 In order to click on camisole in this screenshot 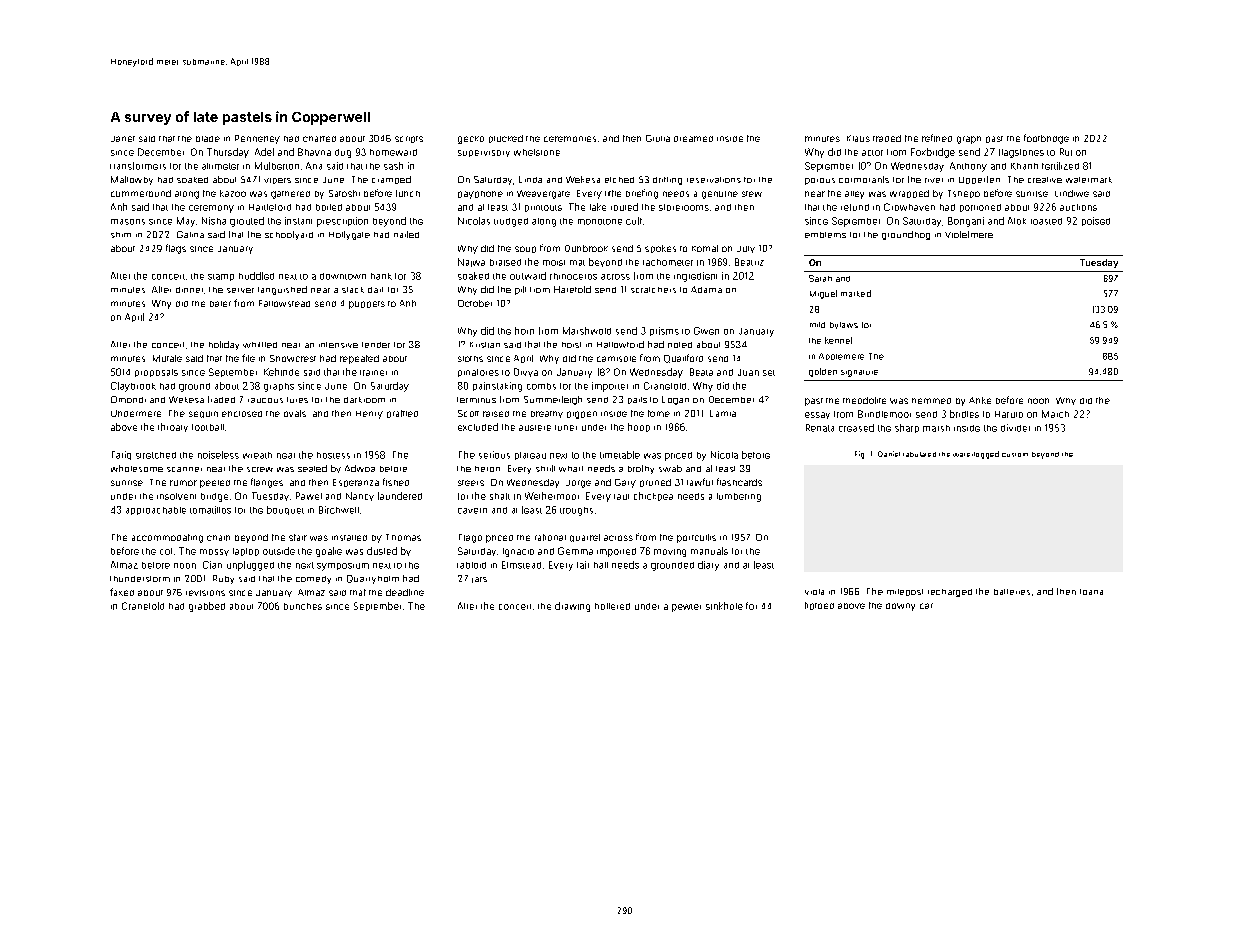, I will do `click(616, 359)`.
